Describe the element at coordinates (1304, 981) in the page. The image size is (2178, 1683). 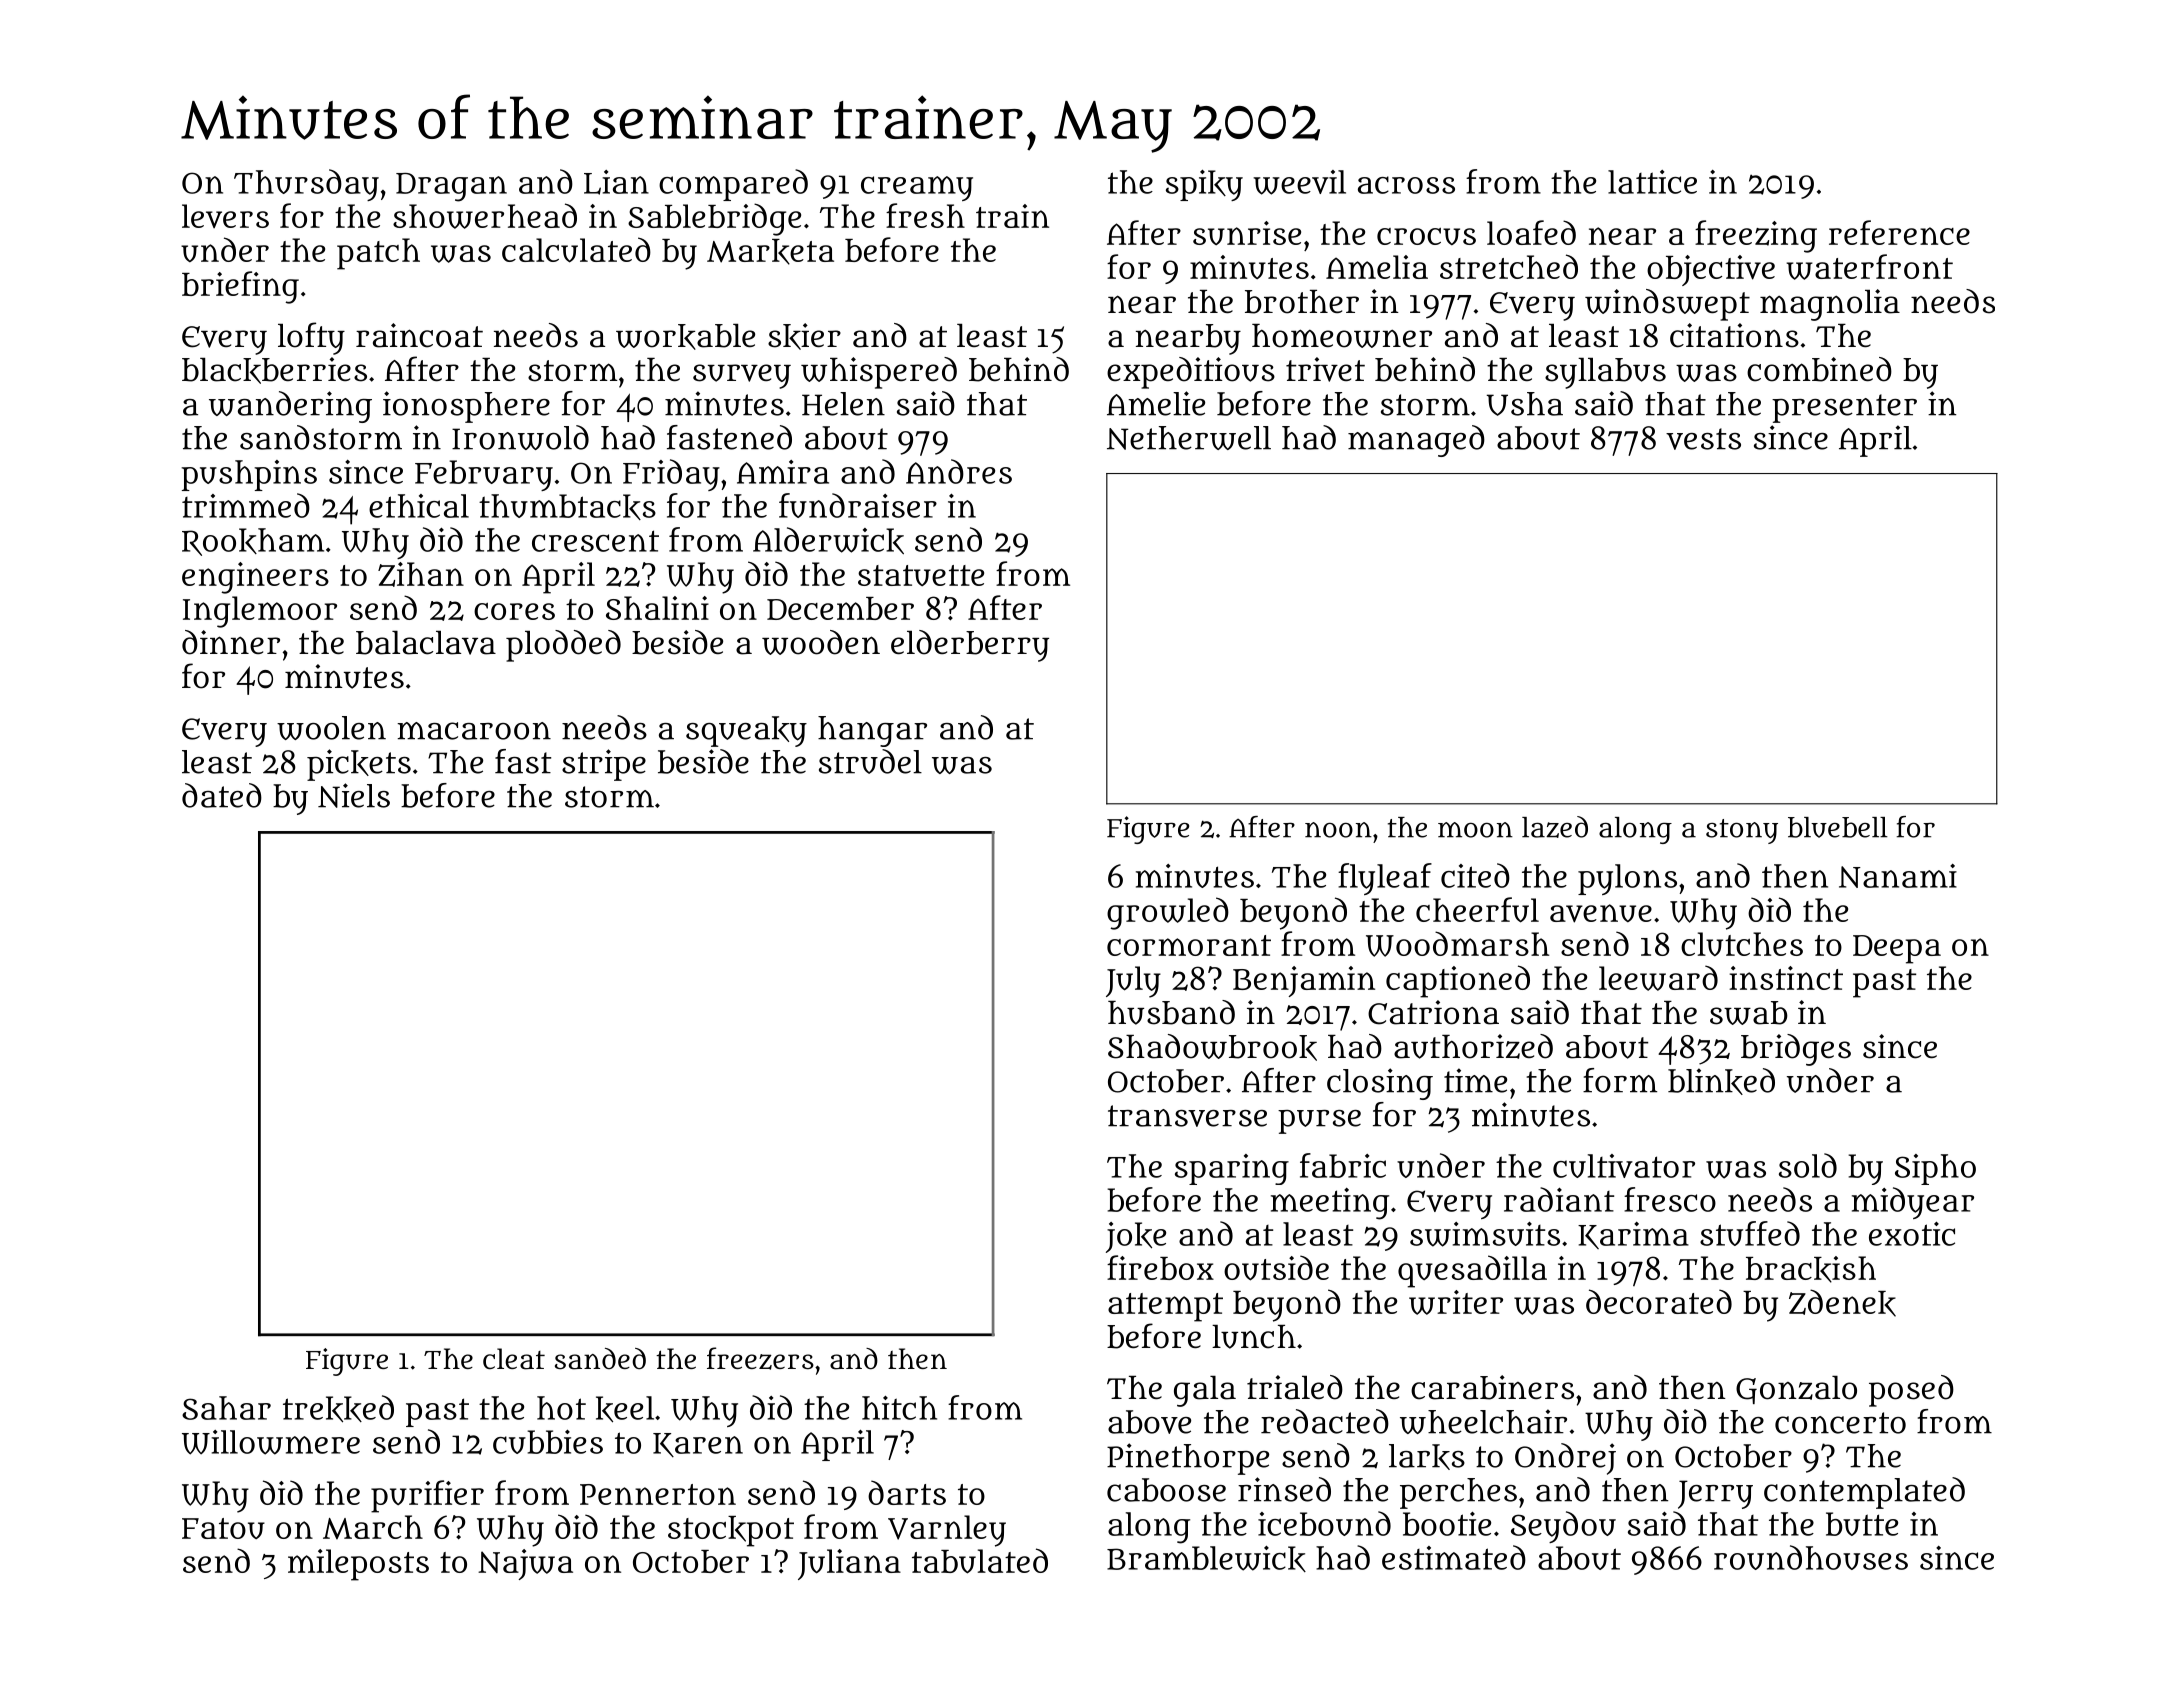
I see `Benjamin` at that location.
